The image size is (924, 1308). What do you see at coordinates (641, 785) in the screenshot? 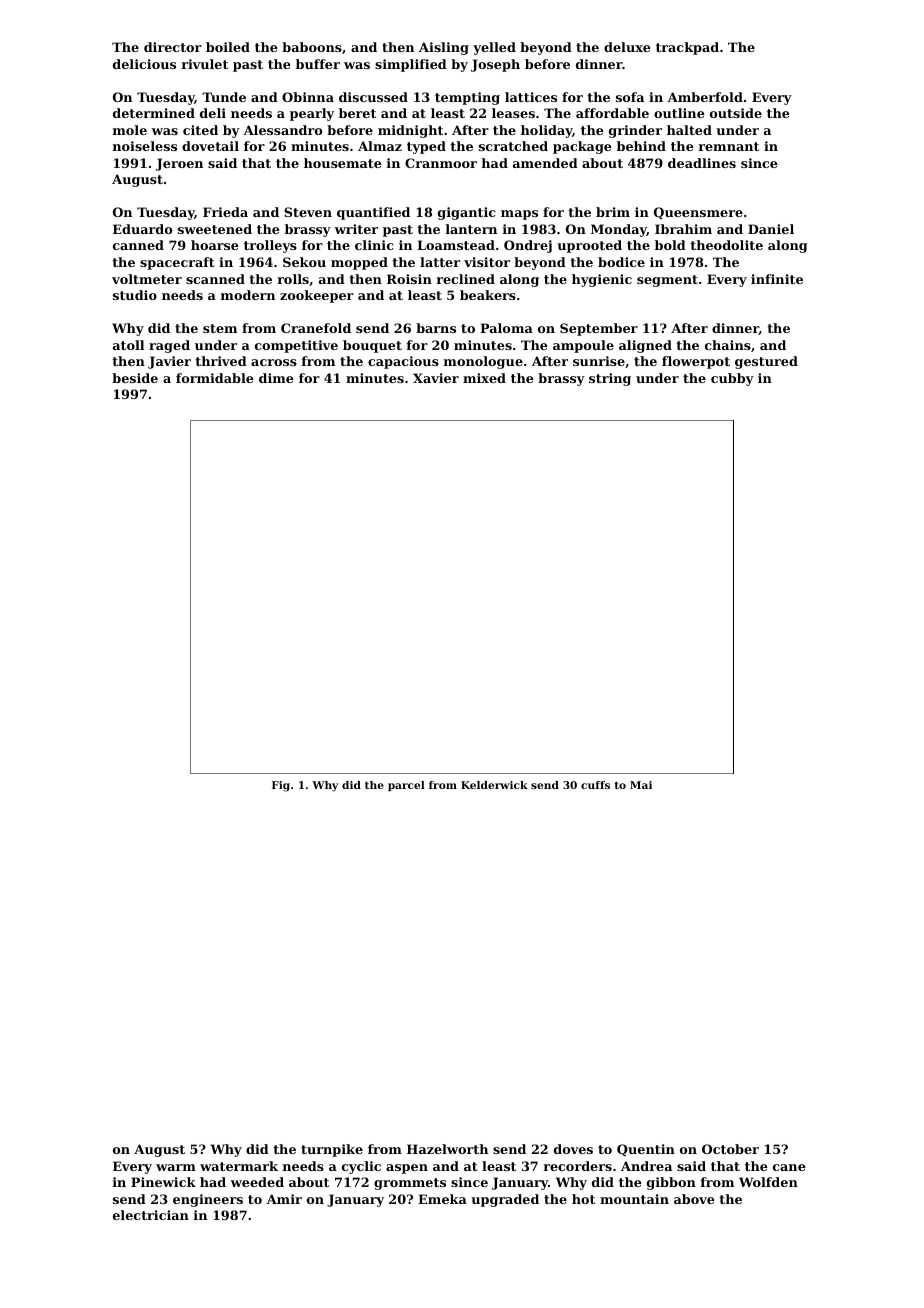
I see `Mai` at bounding box center [641, 785].
